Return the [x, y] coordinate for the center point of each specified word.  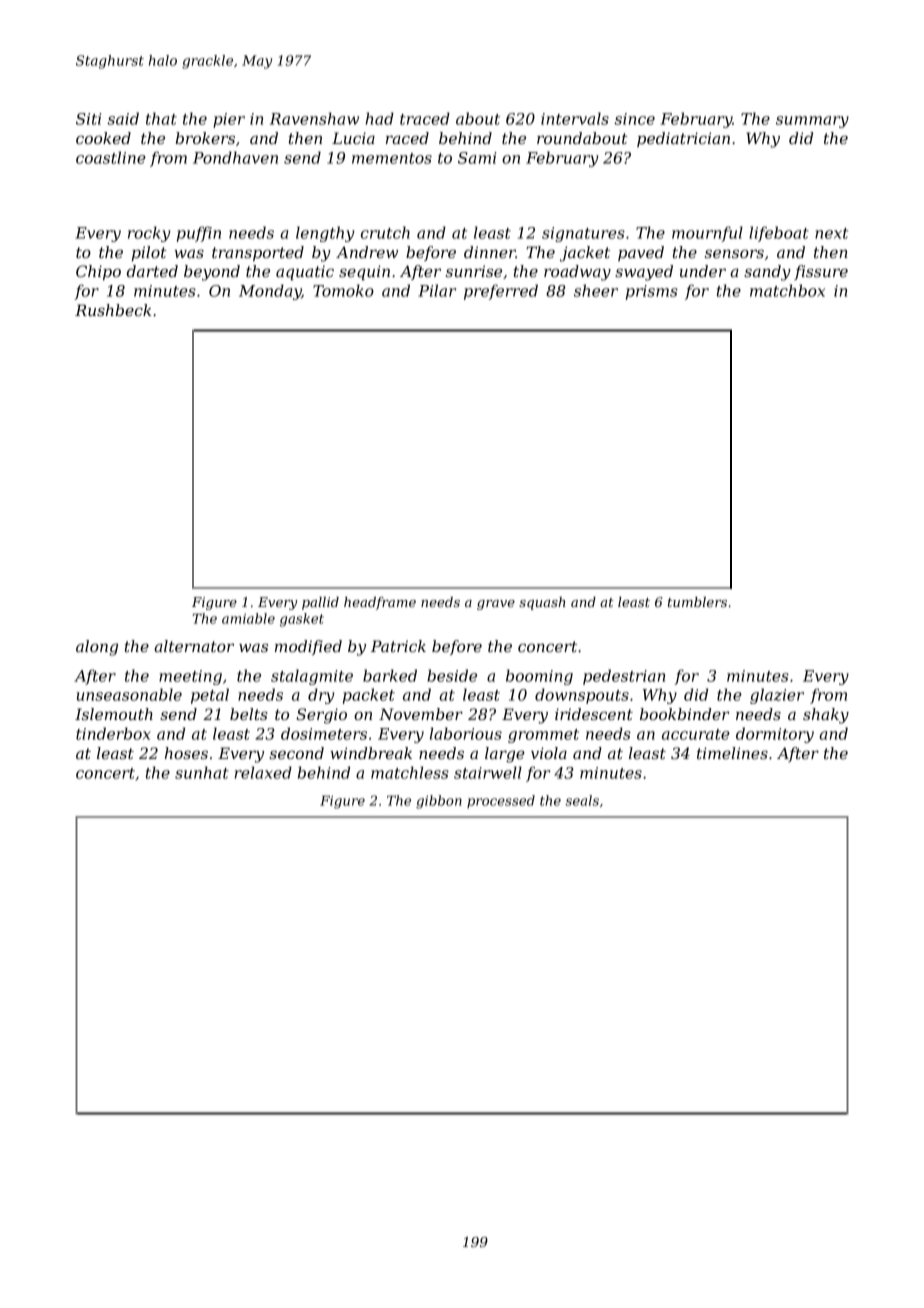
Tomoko [343, 290]
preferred [501, 292]
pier [229, 120]
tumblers [697, 602]
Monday [270, 292]
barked [390, 675]
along [97, 648]
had [380, 118]
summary [812, 122]
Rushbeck [113, 310]
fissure [821, 272]
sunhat [202, 772]
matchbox [787, 290]
